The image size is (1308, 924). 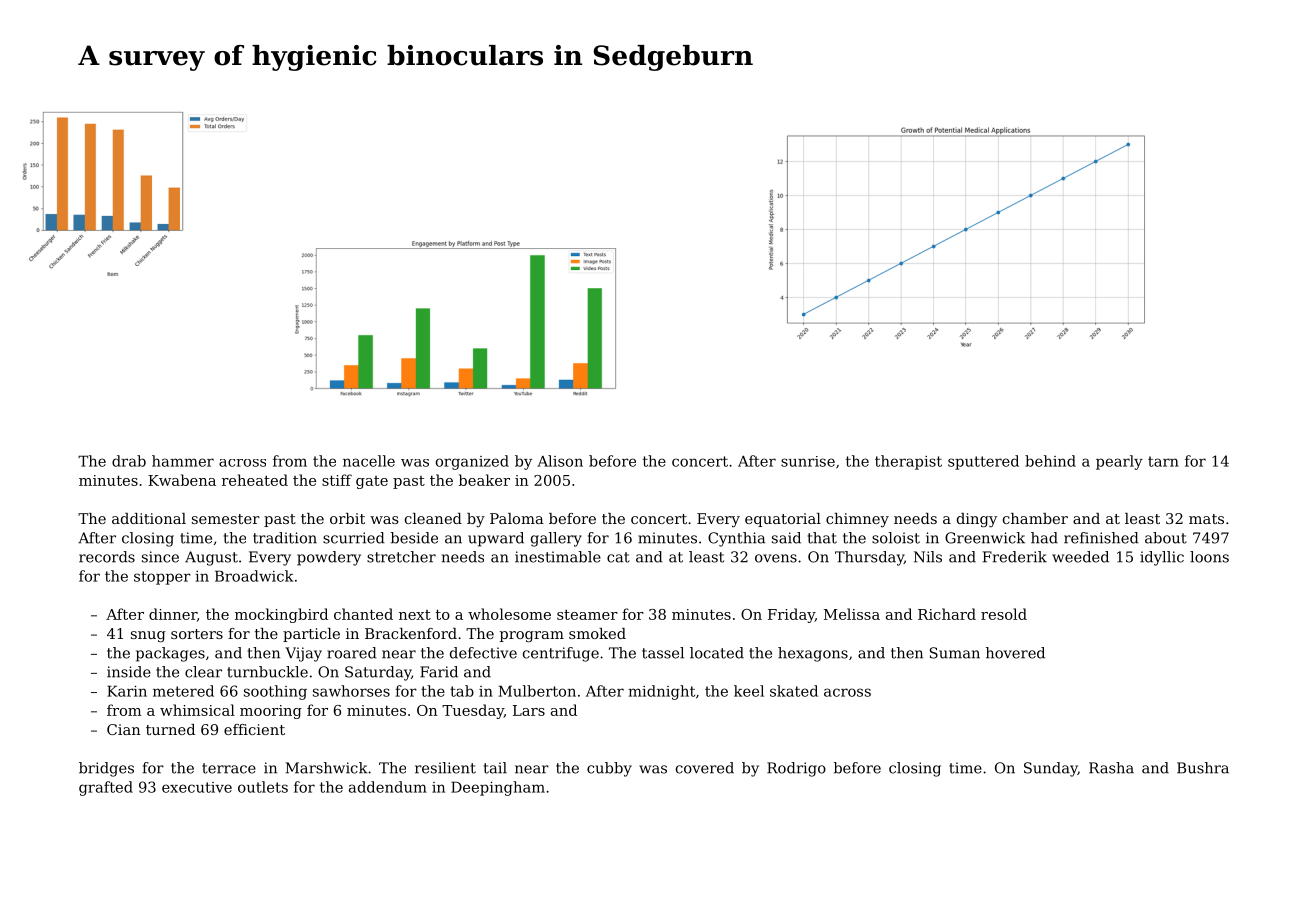 What do you see at coordinates (254, 576) in the screenshot?
I see `Broadwick` at bounding box center [254, 576].
